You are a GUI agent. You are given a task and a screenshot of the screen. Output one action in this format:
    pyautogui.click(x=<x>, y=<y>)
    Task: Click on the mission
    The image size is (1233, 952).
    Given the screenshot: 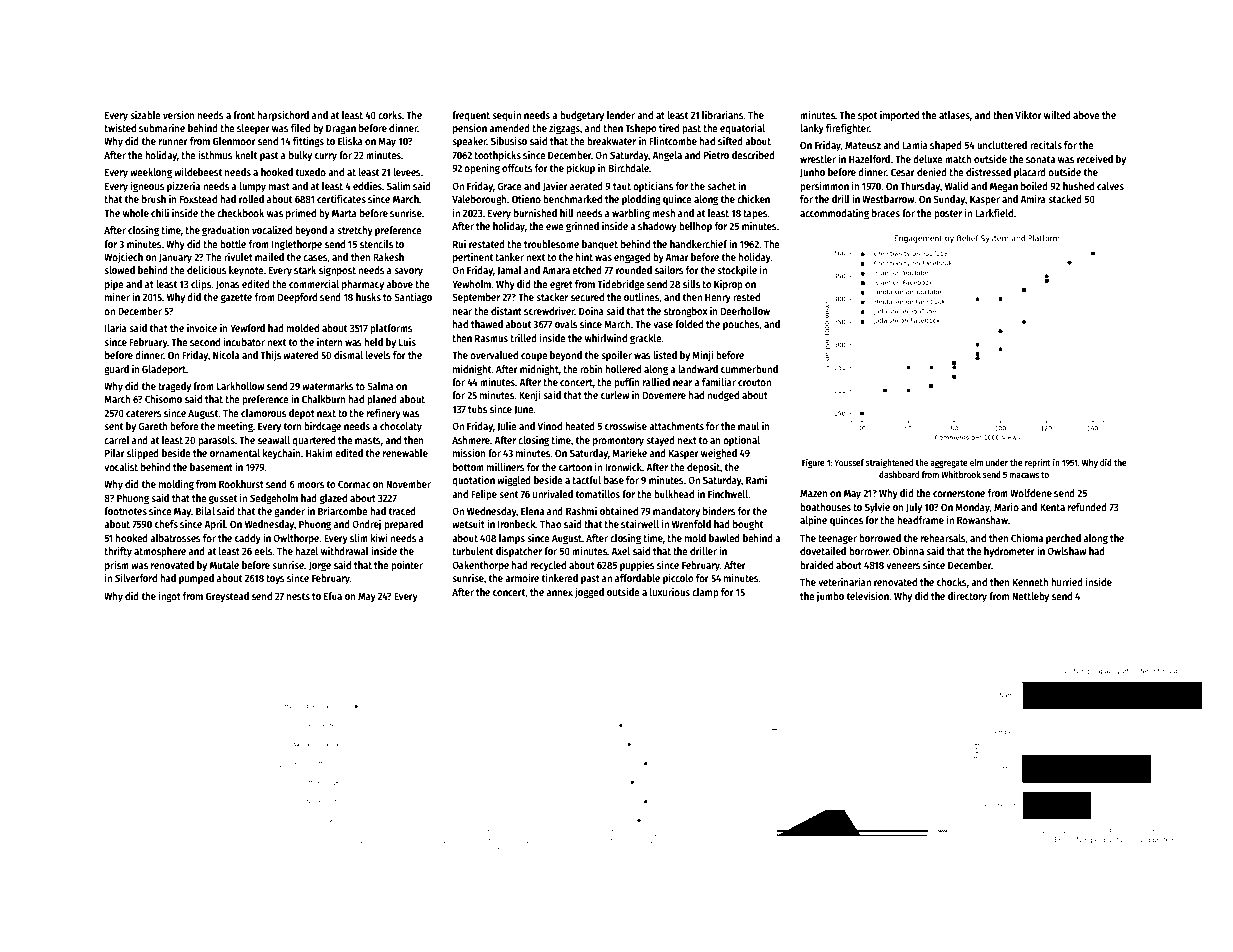 What is the action you would take?
    pyautogui.click(x=469, y=452)
